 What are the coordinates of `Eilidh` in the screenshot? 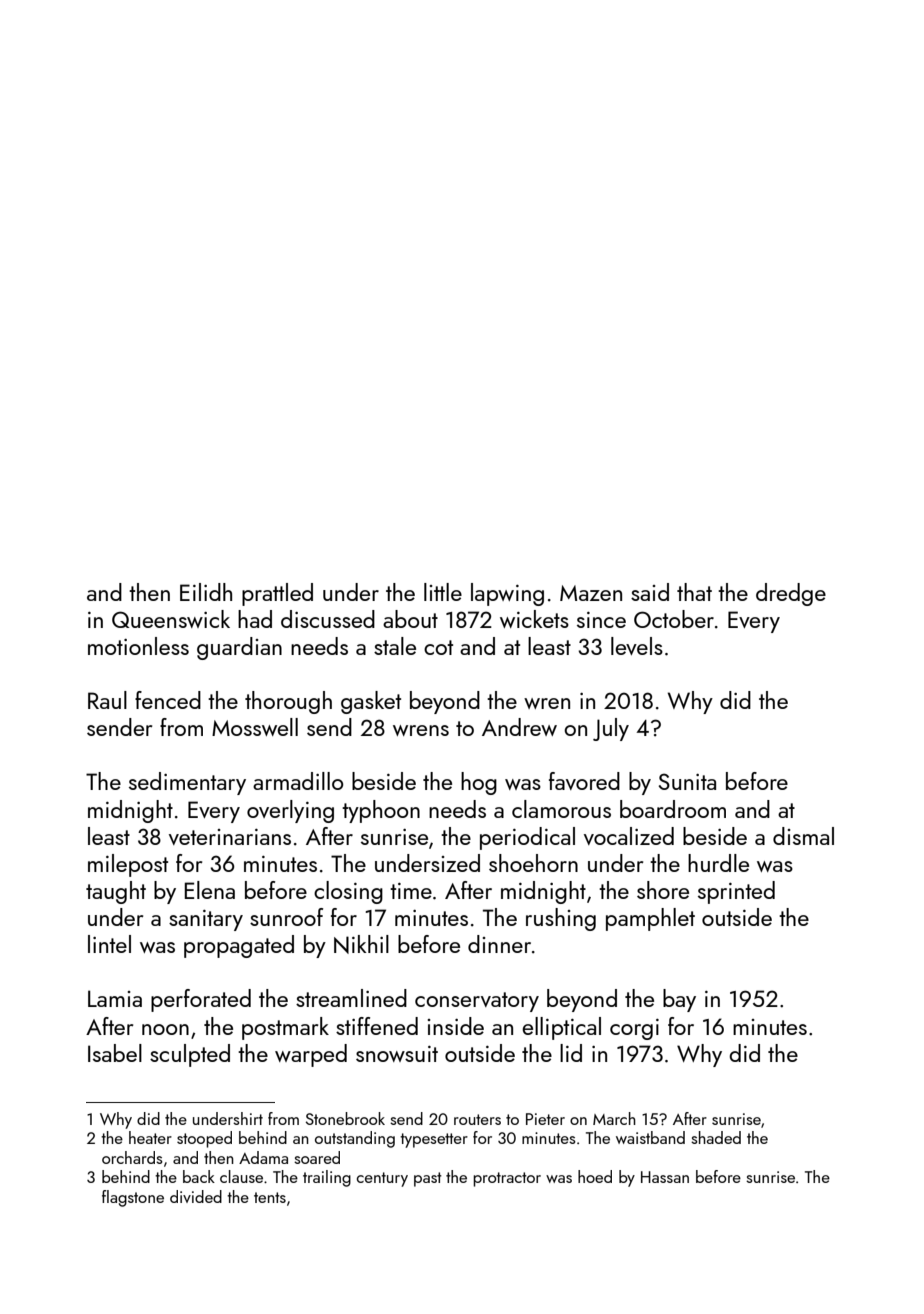 It's located at (206, 592).
